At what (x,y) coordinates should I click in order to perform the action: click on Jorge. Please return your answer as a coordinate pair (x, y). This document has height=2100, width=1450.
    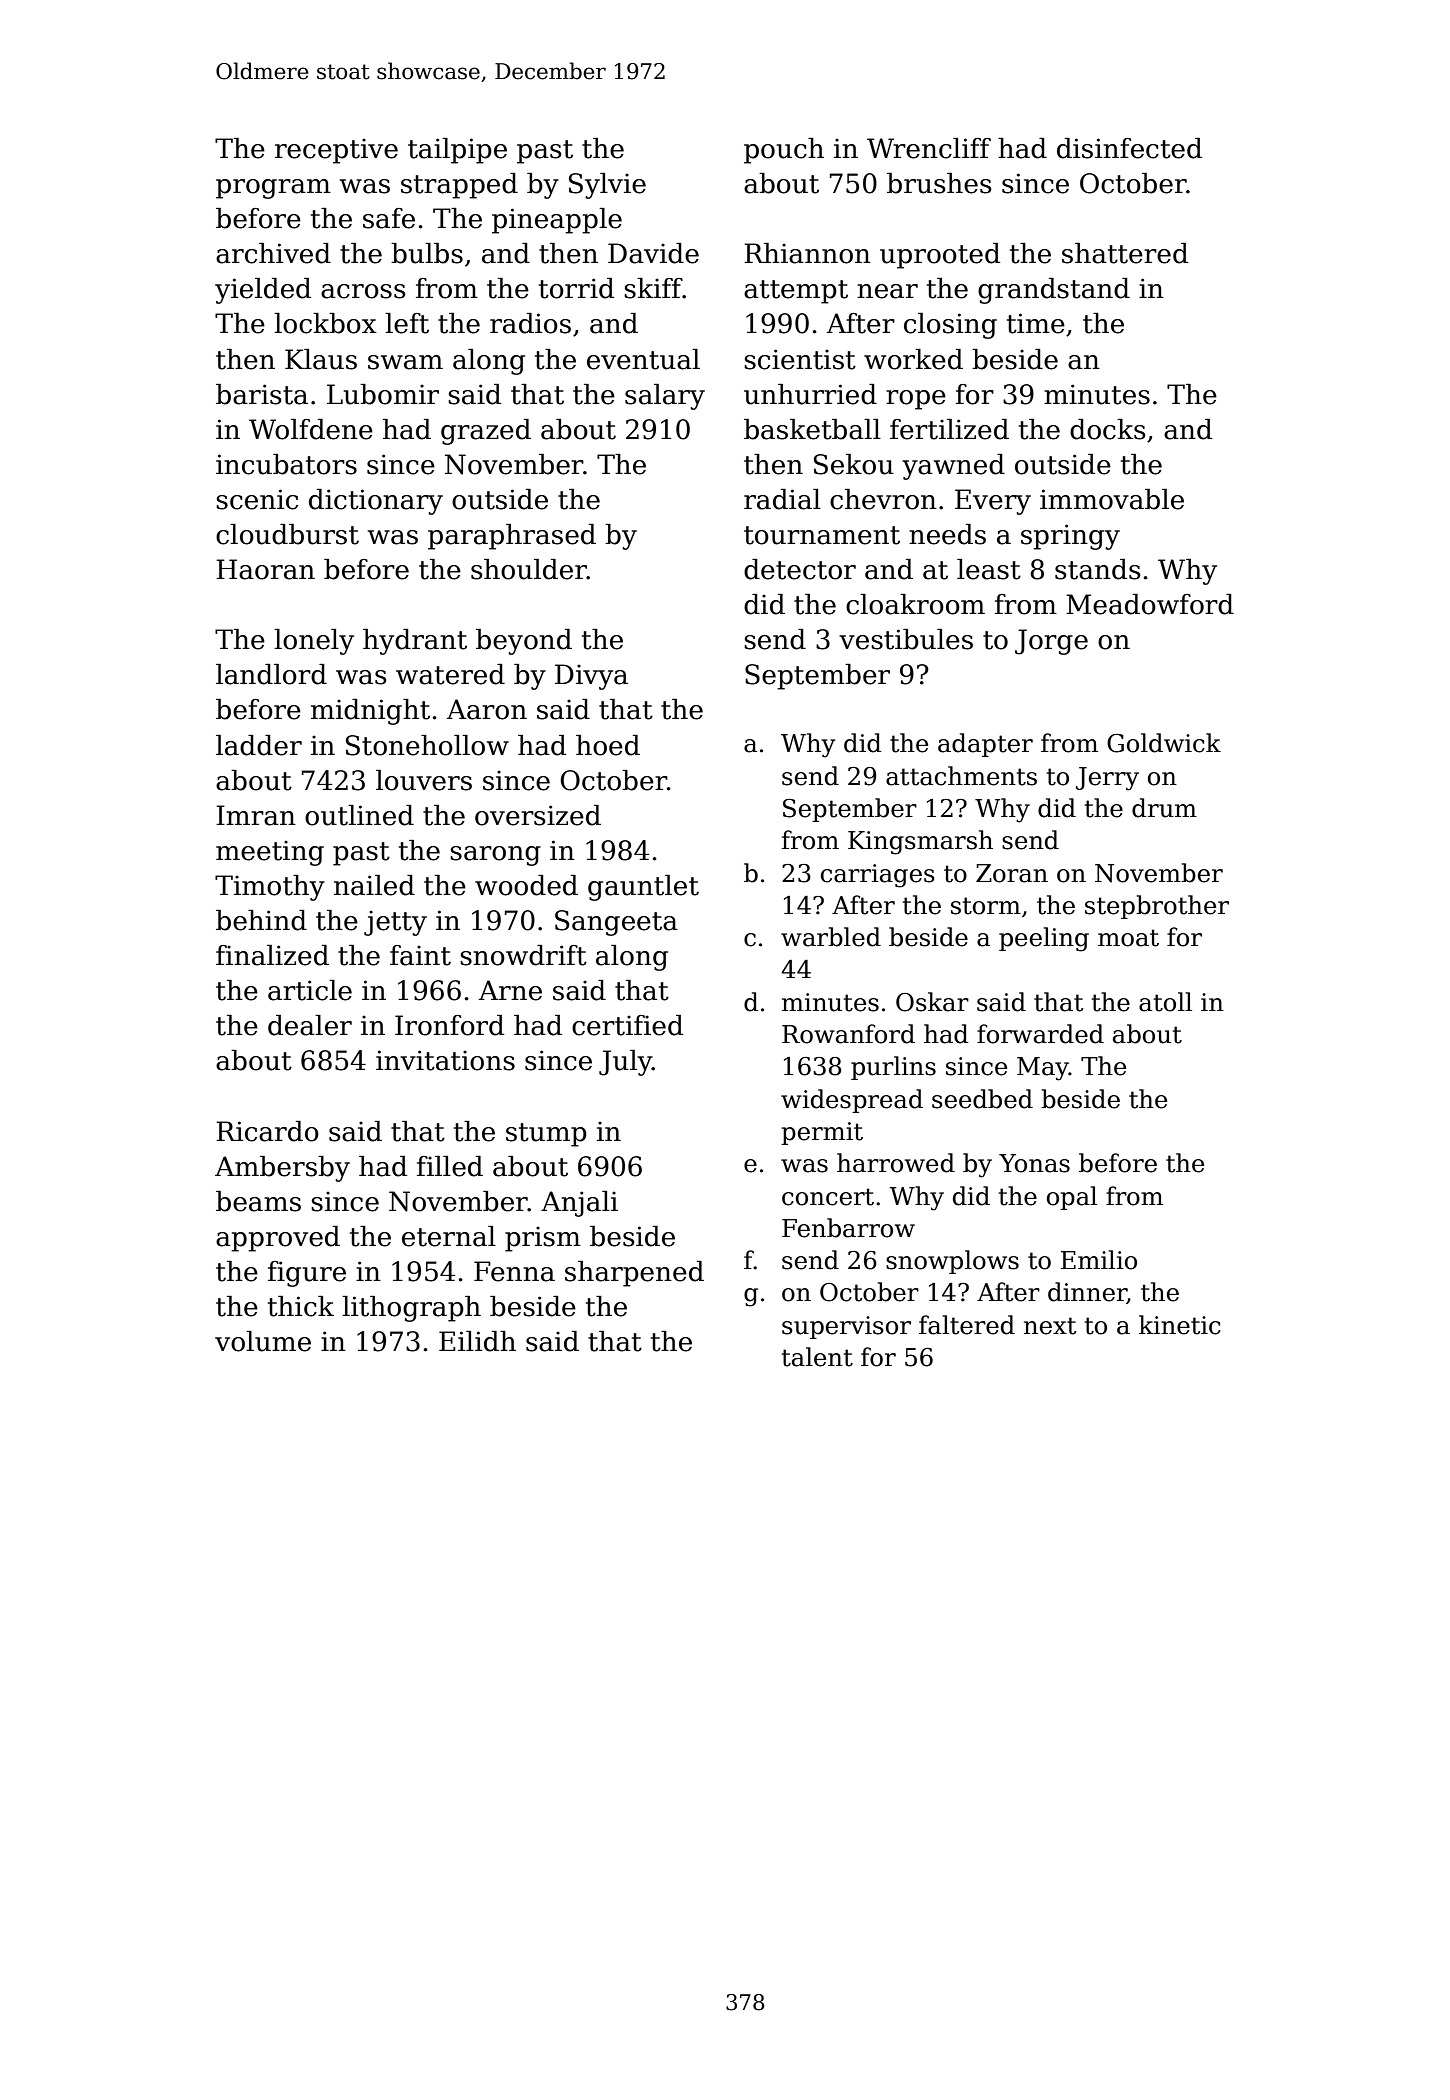
    Looking at the image, I should click on (1051, 642).
